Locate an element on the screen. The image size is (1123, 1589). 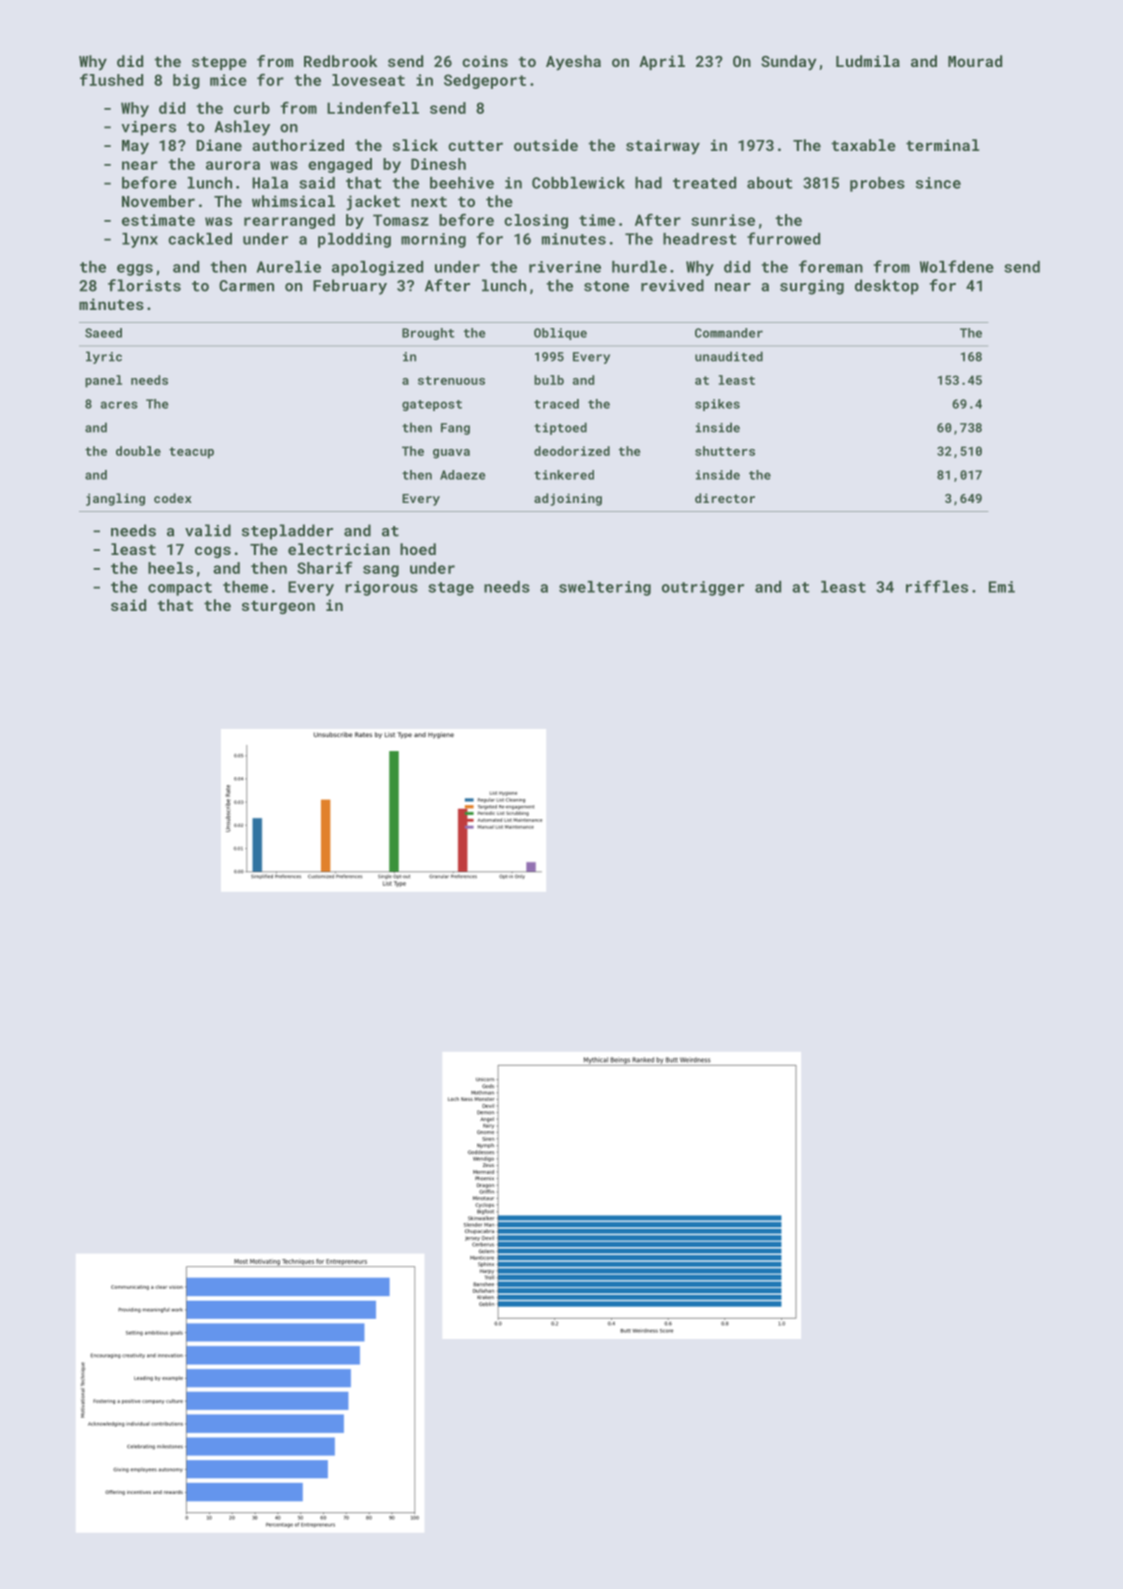
panel is located at coordinates (103, 381).
